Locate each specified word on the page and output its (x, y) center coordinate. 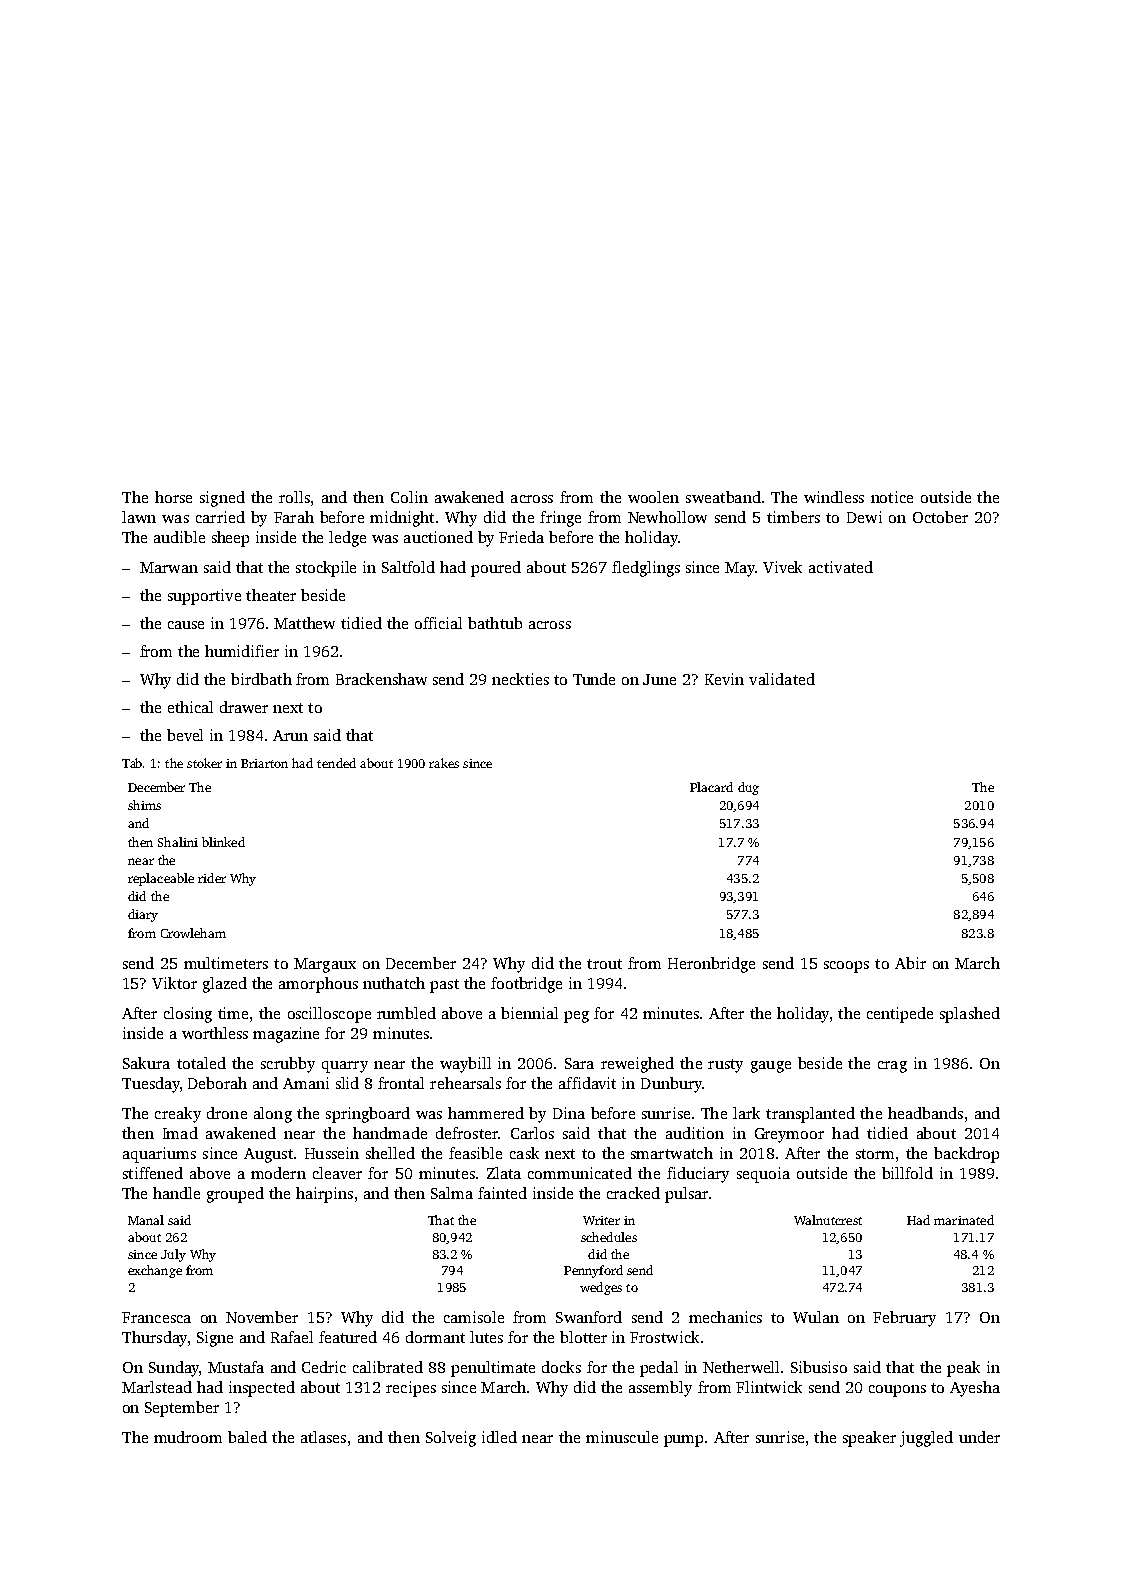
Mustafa (236, 1367)
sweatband (723, 497)
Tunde (594, 679)
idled (499, 1437)
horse (173, 497)
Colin (409, 497)
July (173, 1255)
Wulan (816, 1317)
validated (782, 679)
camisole (474, 1317)
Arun (290, 735)
